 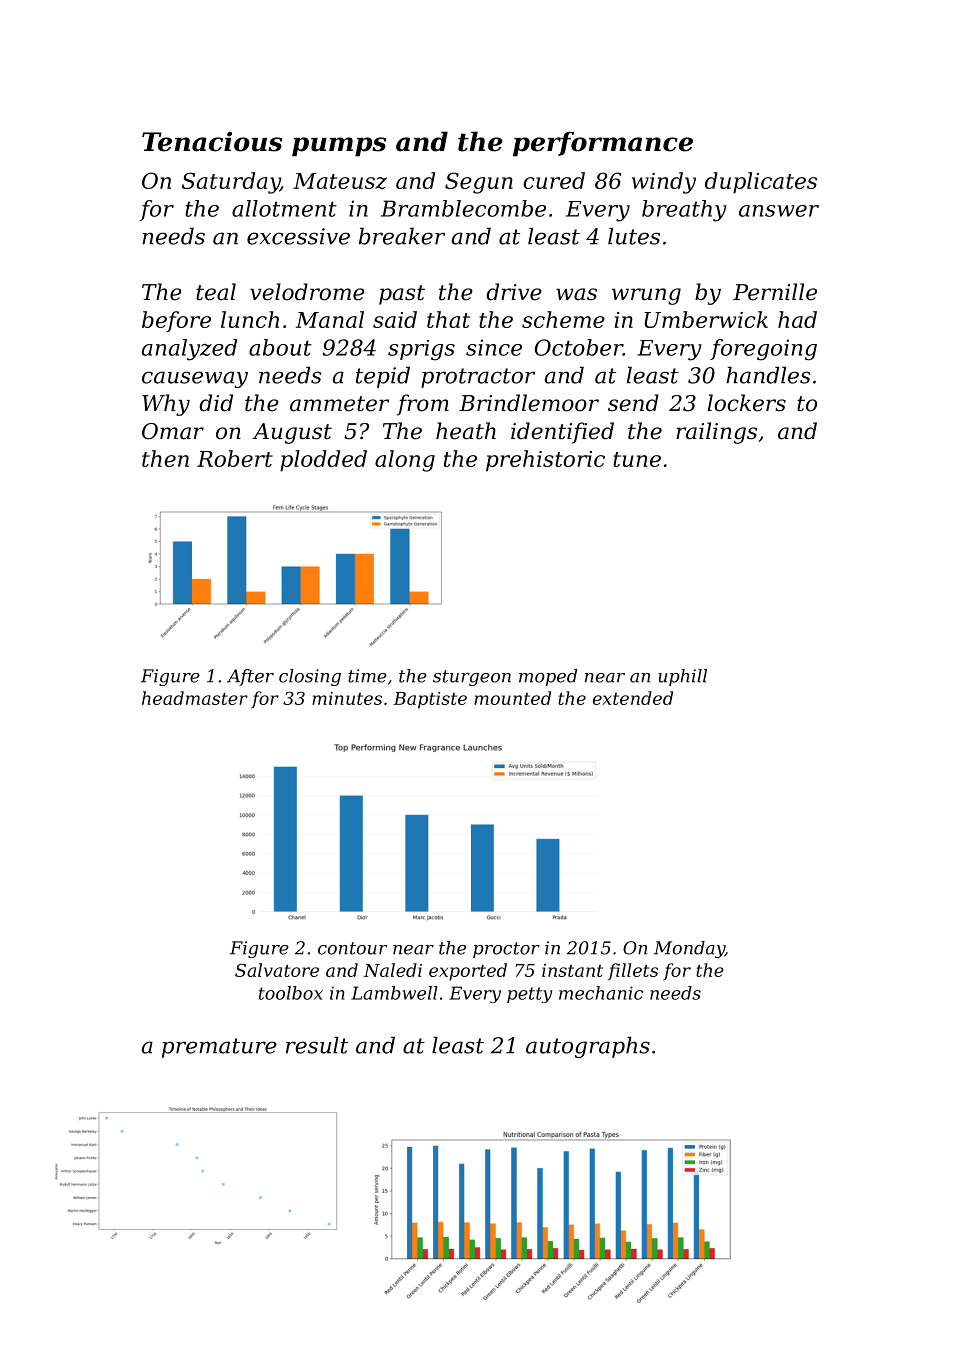 I want to click on result, so click(x=317, y=1045).
